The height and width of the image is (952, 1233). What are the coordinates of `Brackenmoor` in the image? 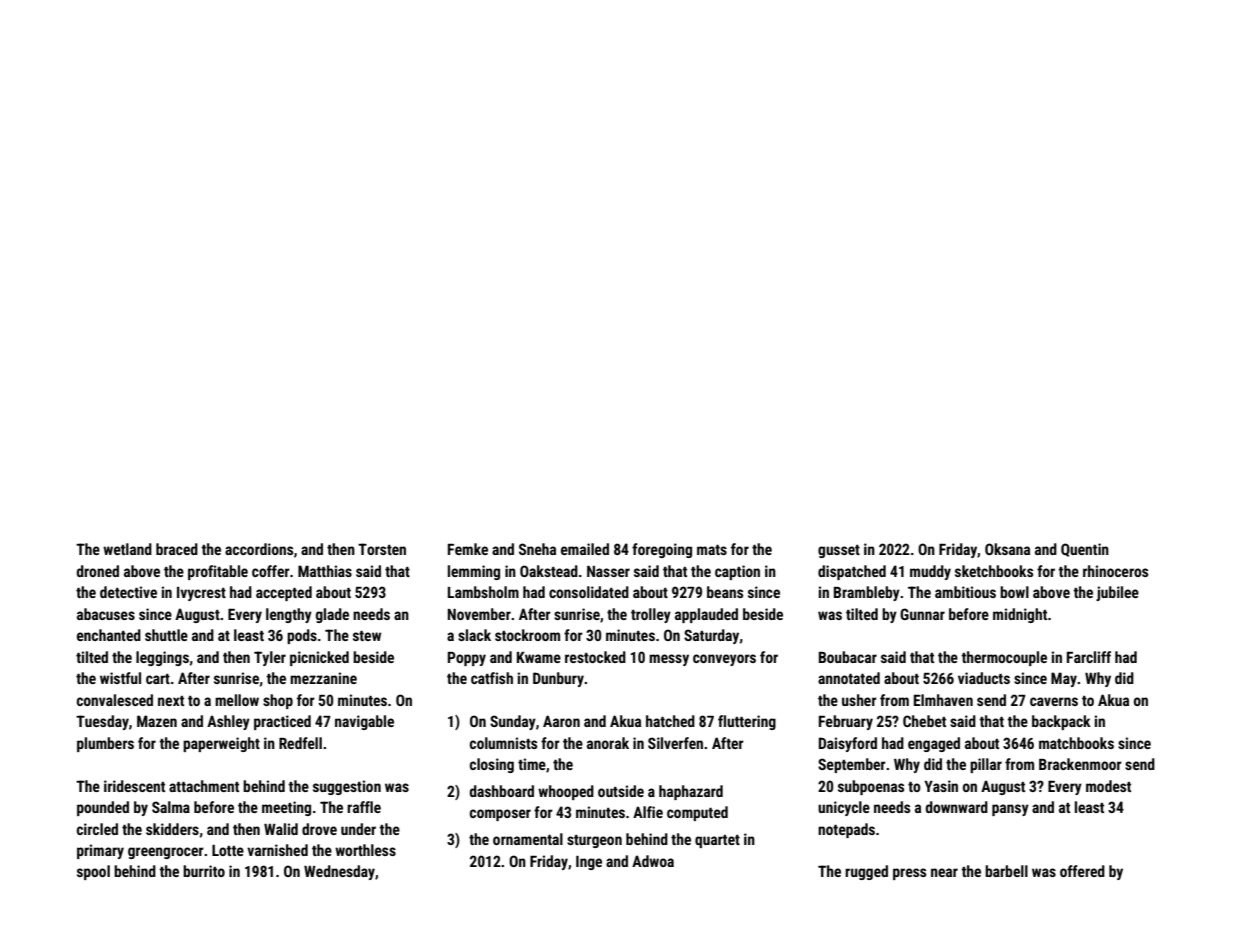 It's located at (1080, 764).
